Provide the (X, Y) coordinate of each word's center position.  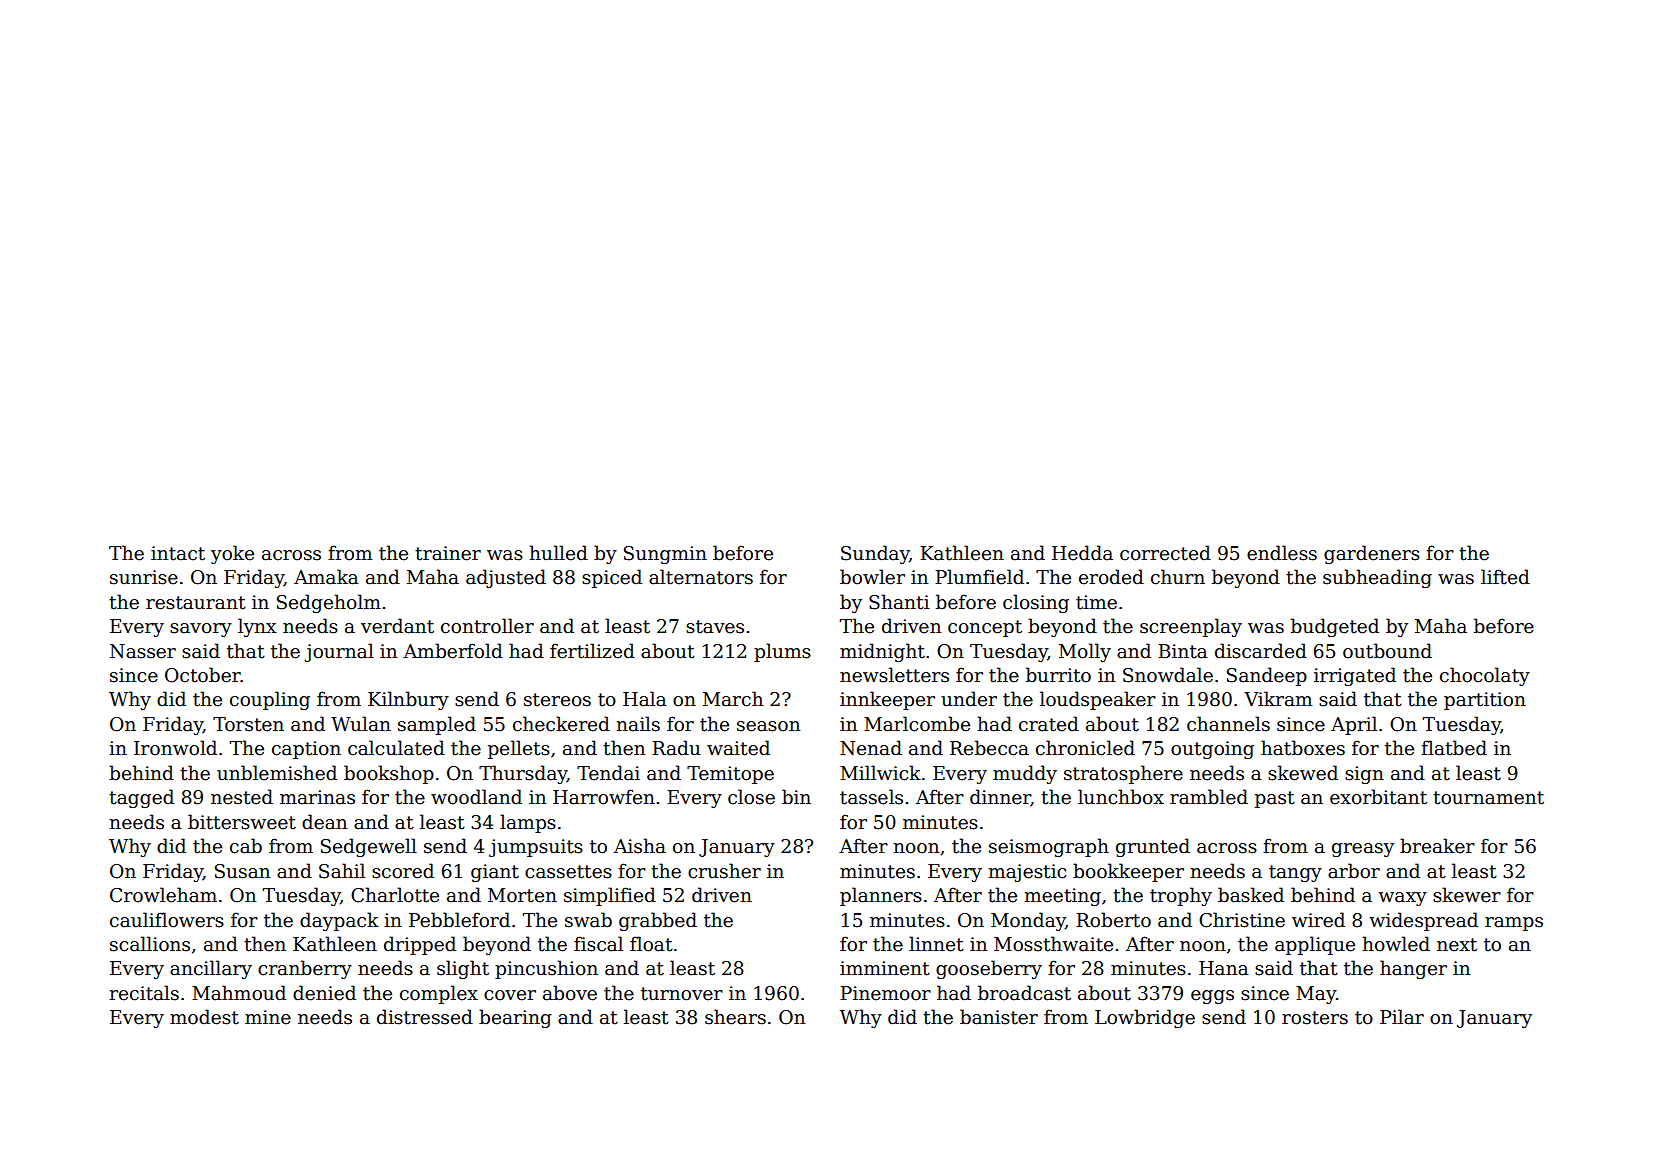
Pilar (1402, 1017)
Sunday (875, 554)
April (1354, 725)
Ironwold (175, 748)
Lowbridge (1145, 1018)
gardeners (1372, 554)
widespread (1423, 921)
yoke (232, 554)
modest (204, 1017)
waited (738, 748)
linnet (936, 944)
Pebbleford (459, 920)
